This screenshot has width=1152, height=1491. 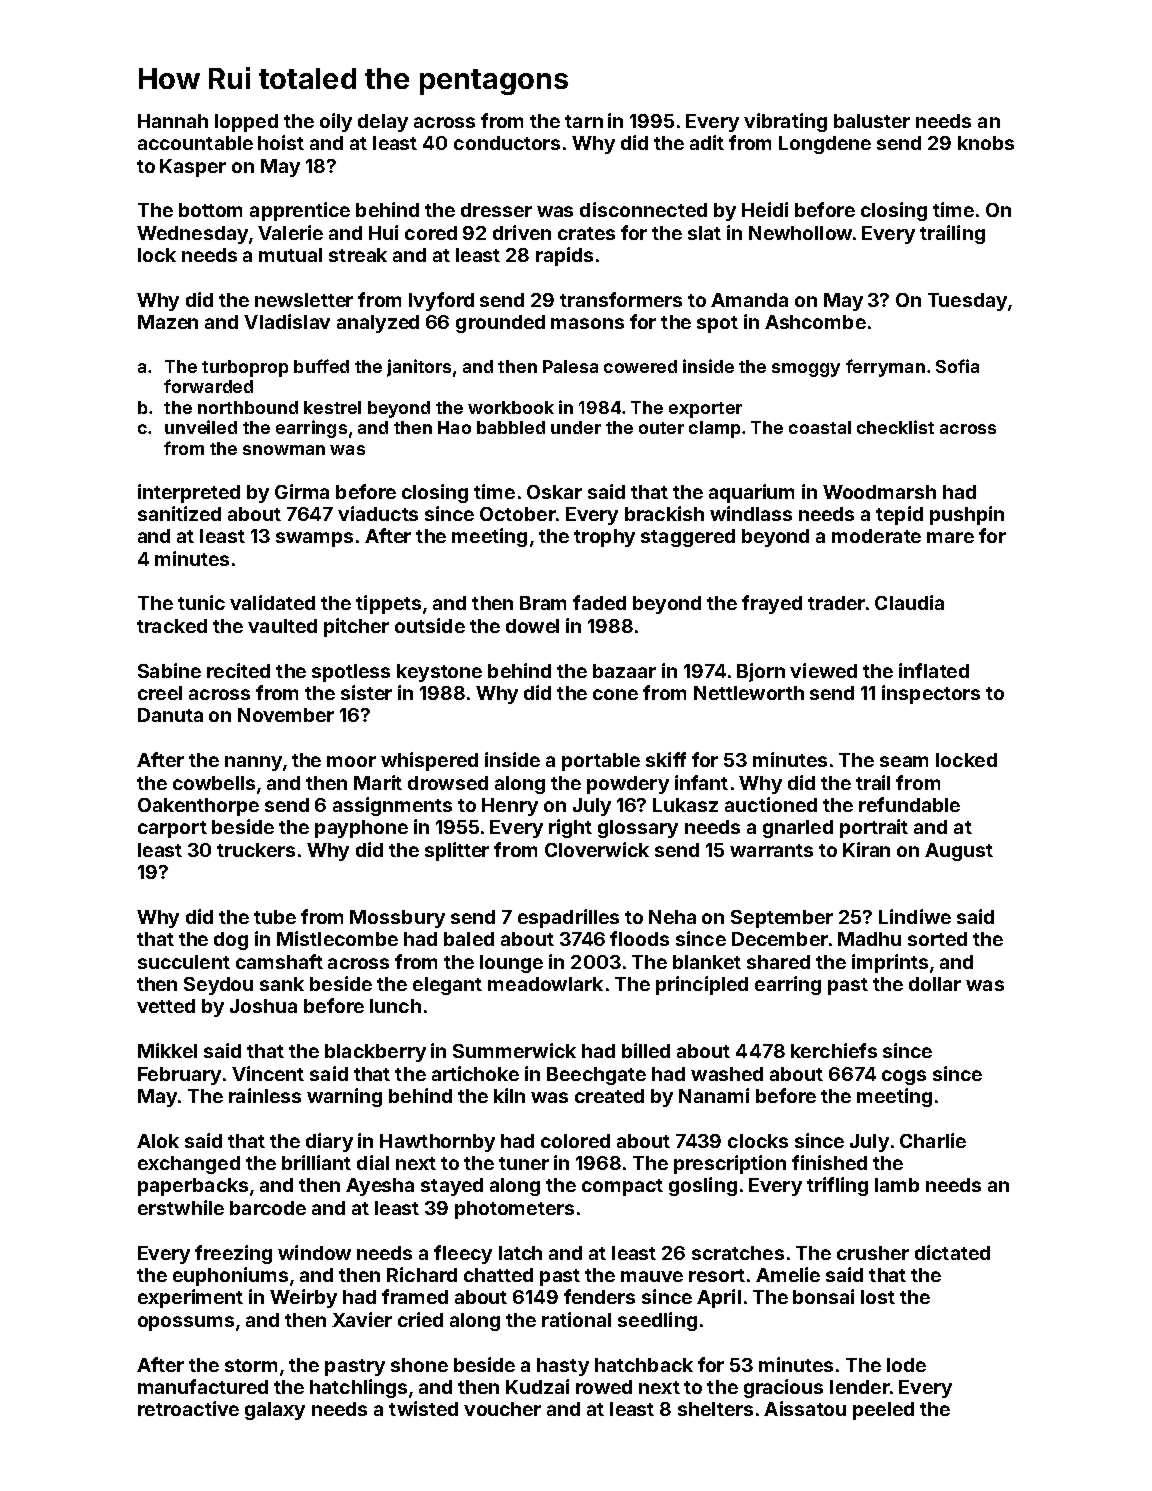 What do you see at coordinates (967, 302) in the screenshot?
I see `Tuesday` at bounding box center [967, 302].
